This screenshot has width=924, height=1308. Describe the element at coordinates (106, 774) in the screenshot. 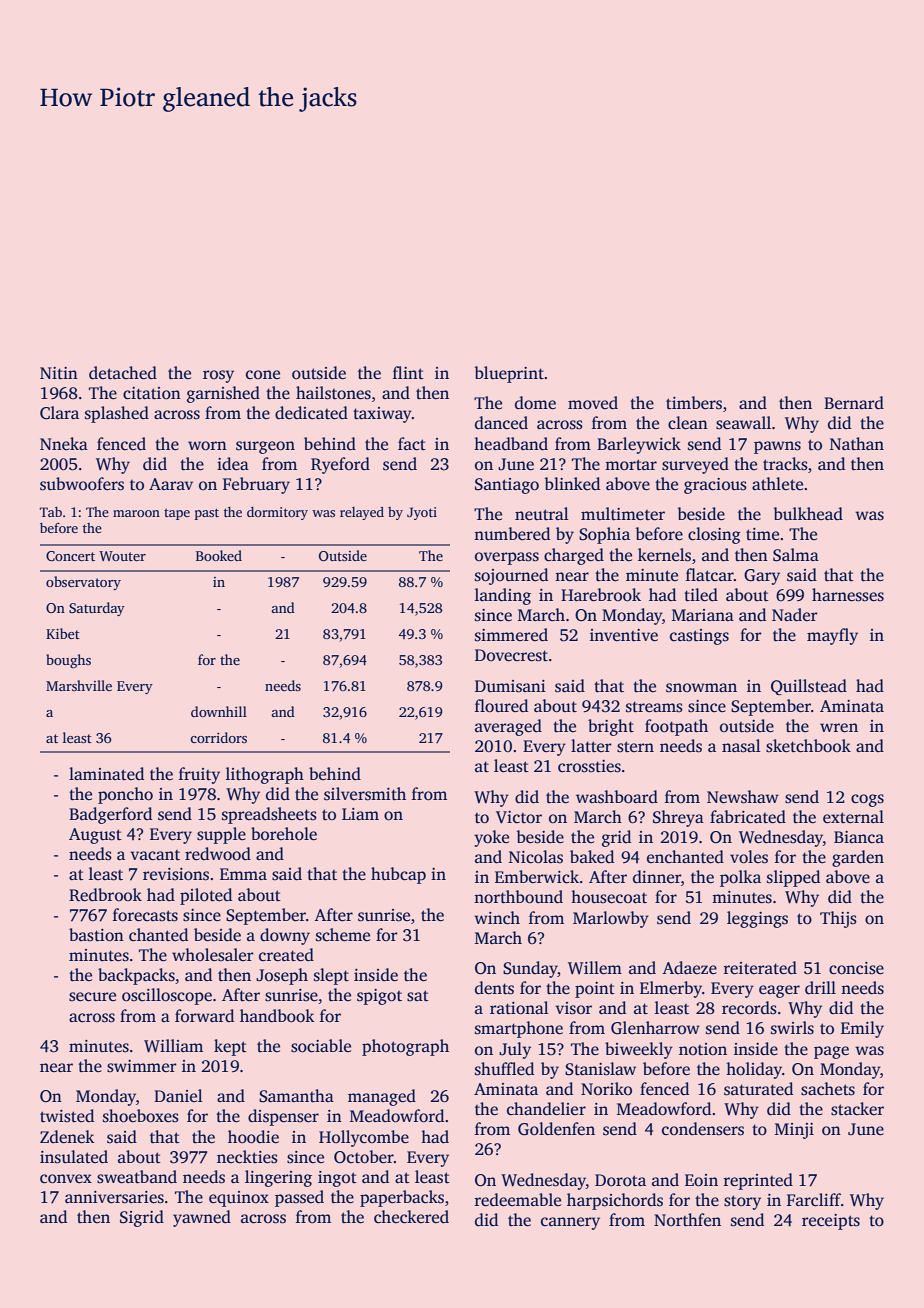

I see `laminated` at that location.
